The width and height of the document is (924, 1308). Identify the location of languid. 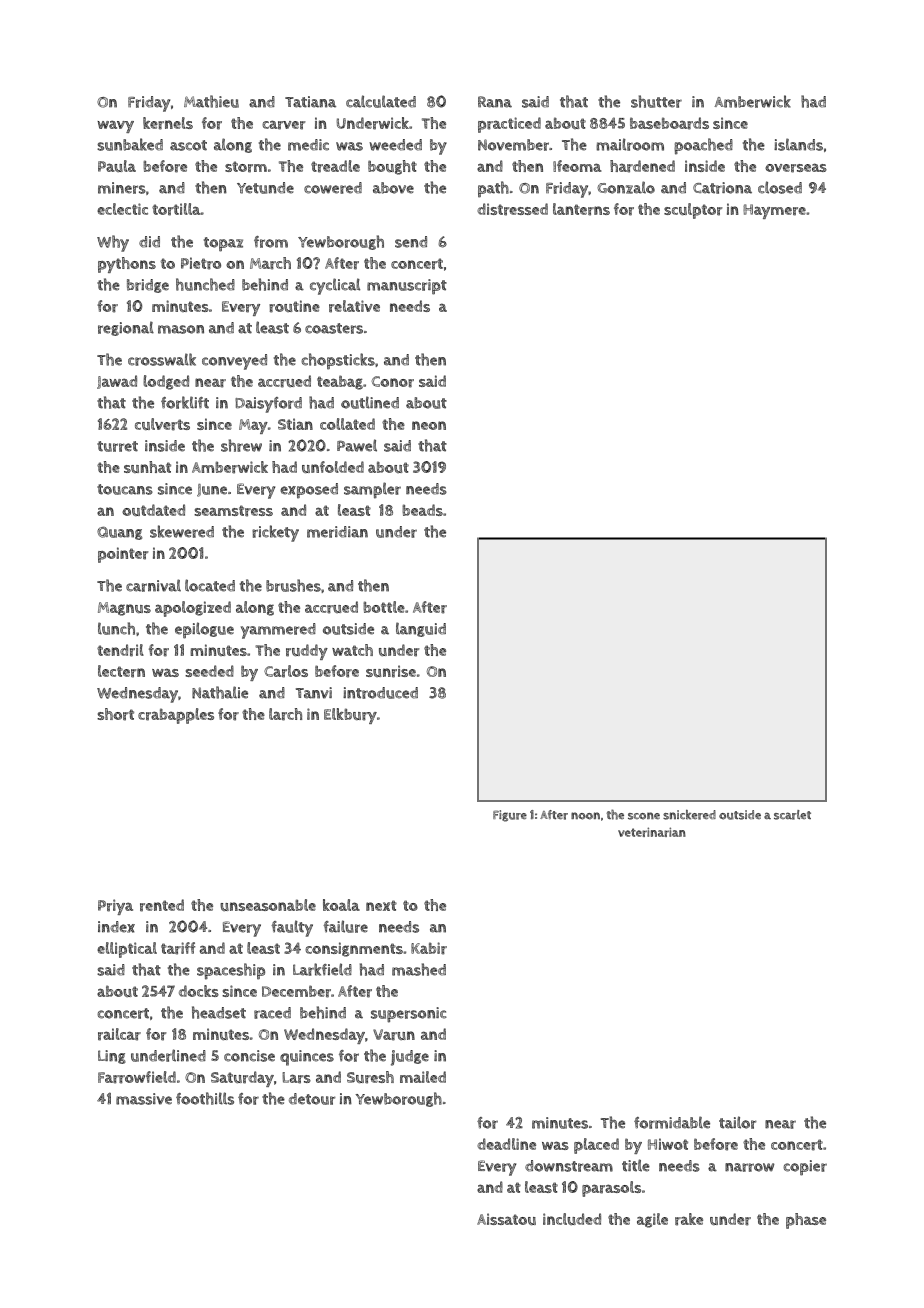
(421, 629).
